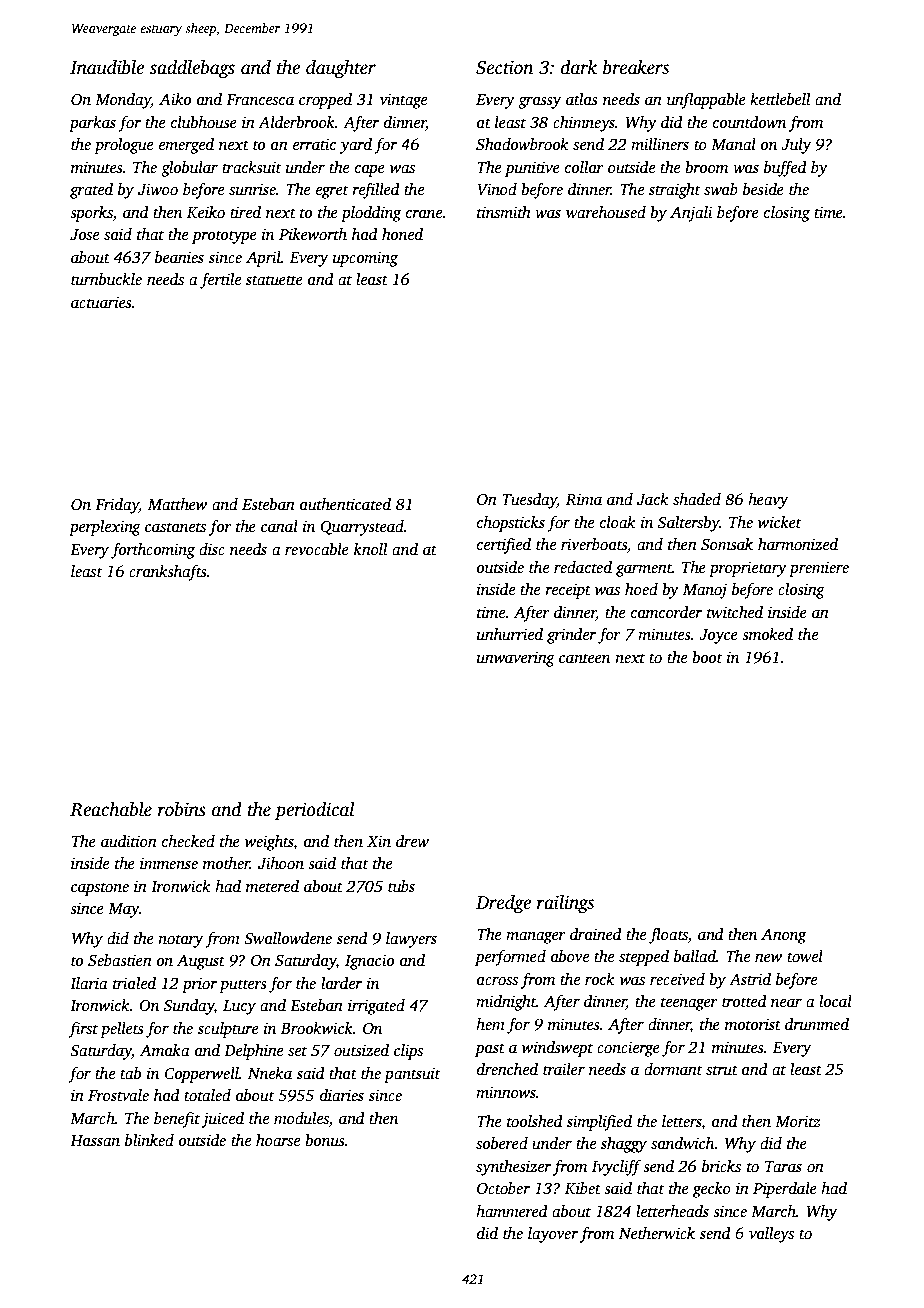  Describe the element at coordinates (503, 904) in the document. I see `Dredge` at that location.
